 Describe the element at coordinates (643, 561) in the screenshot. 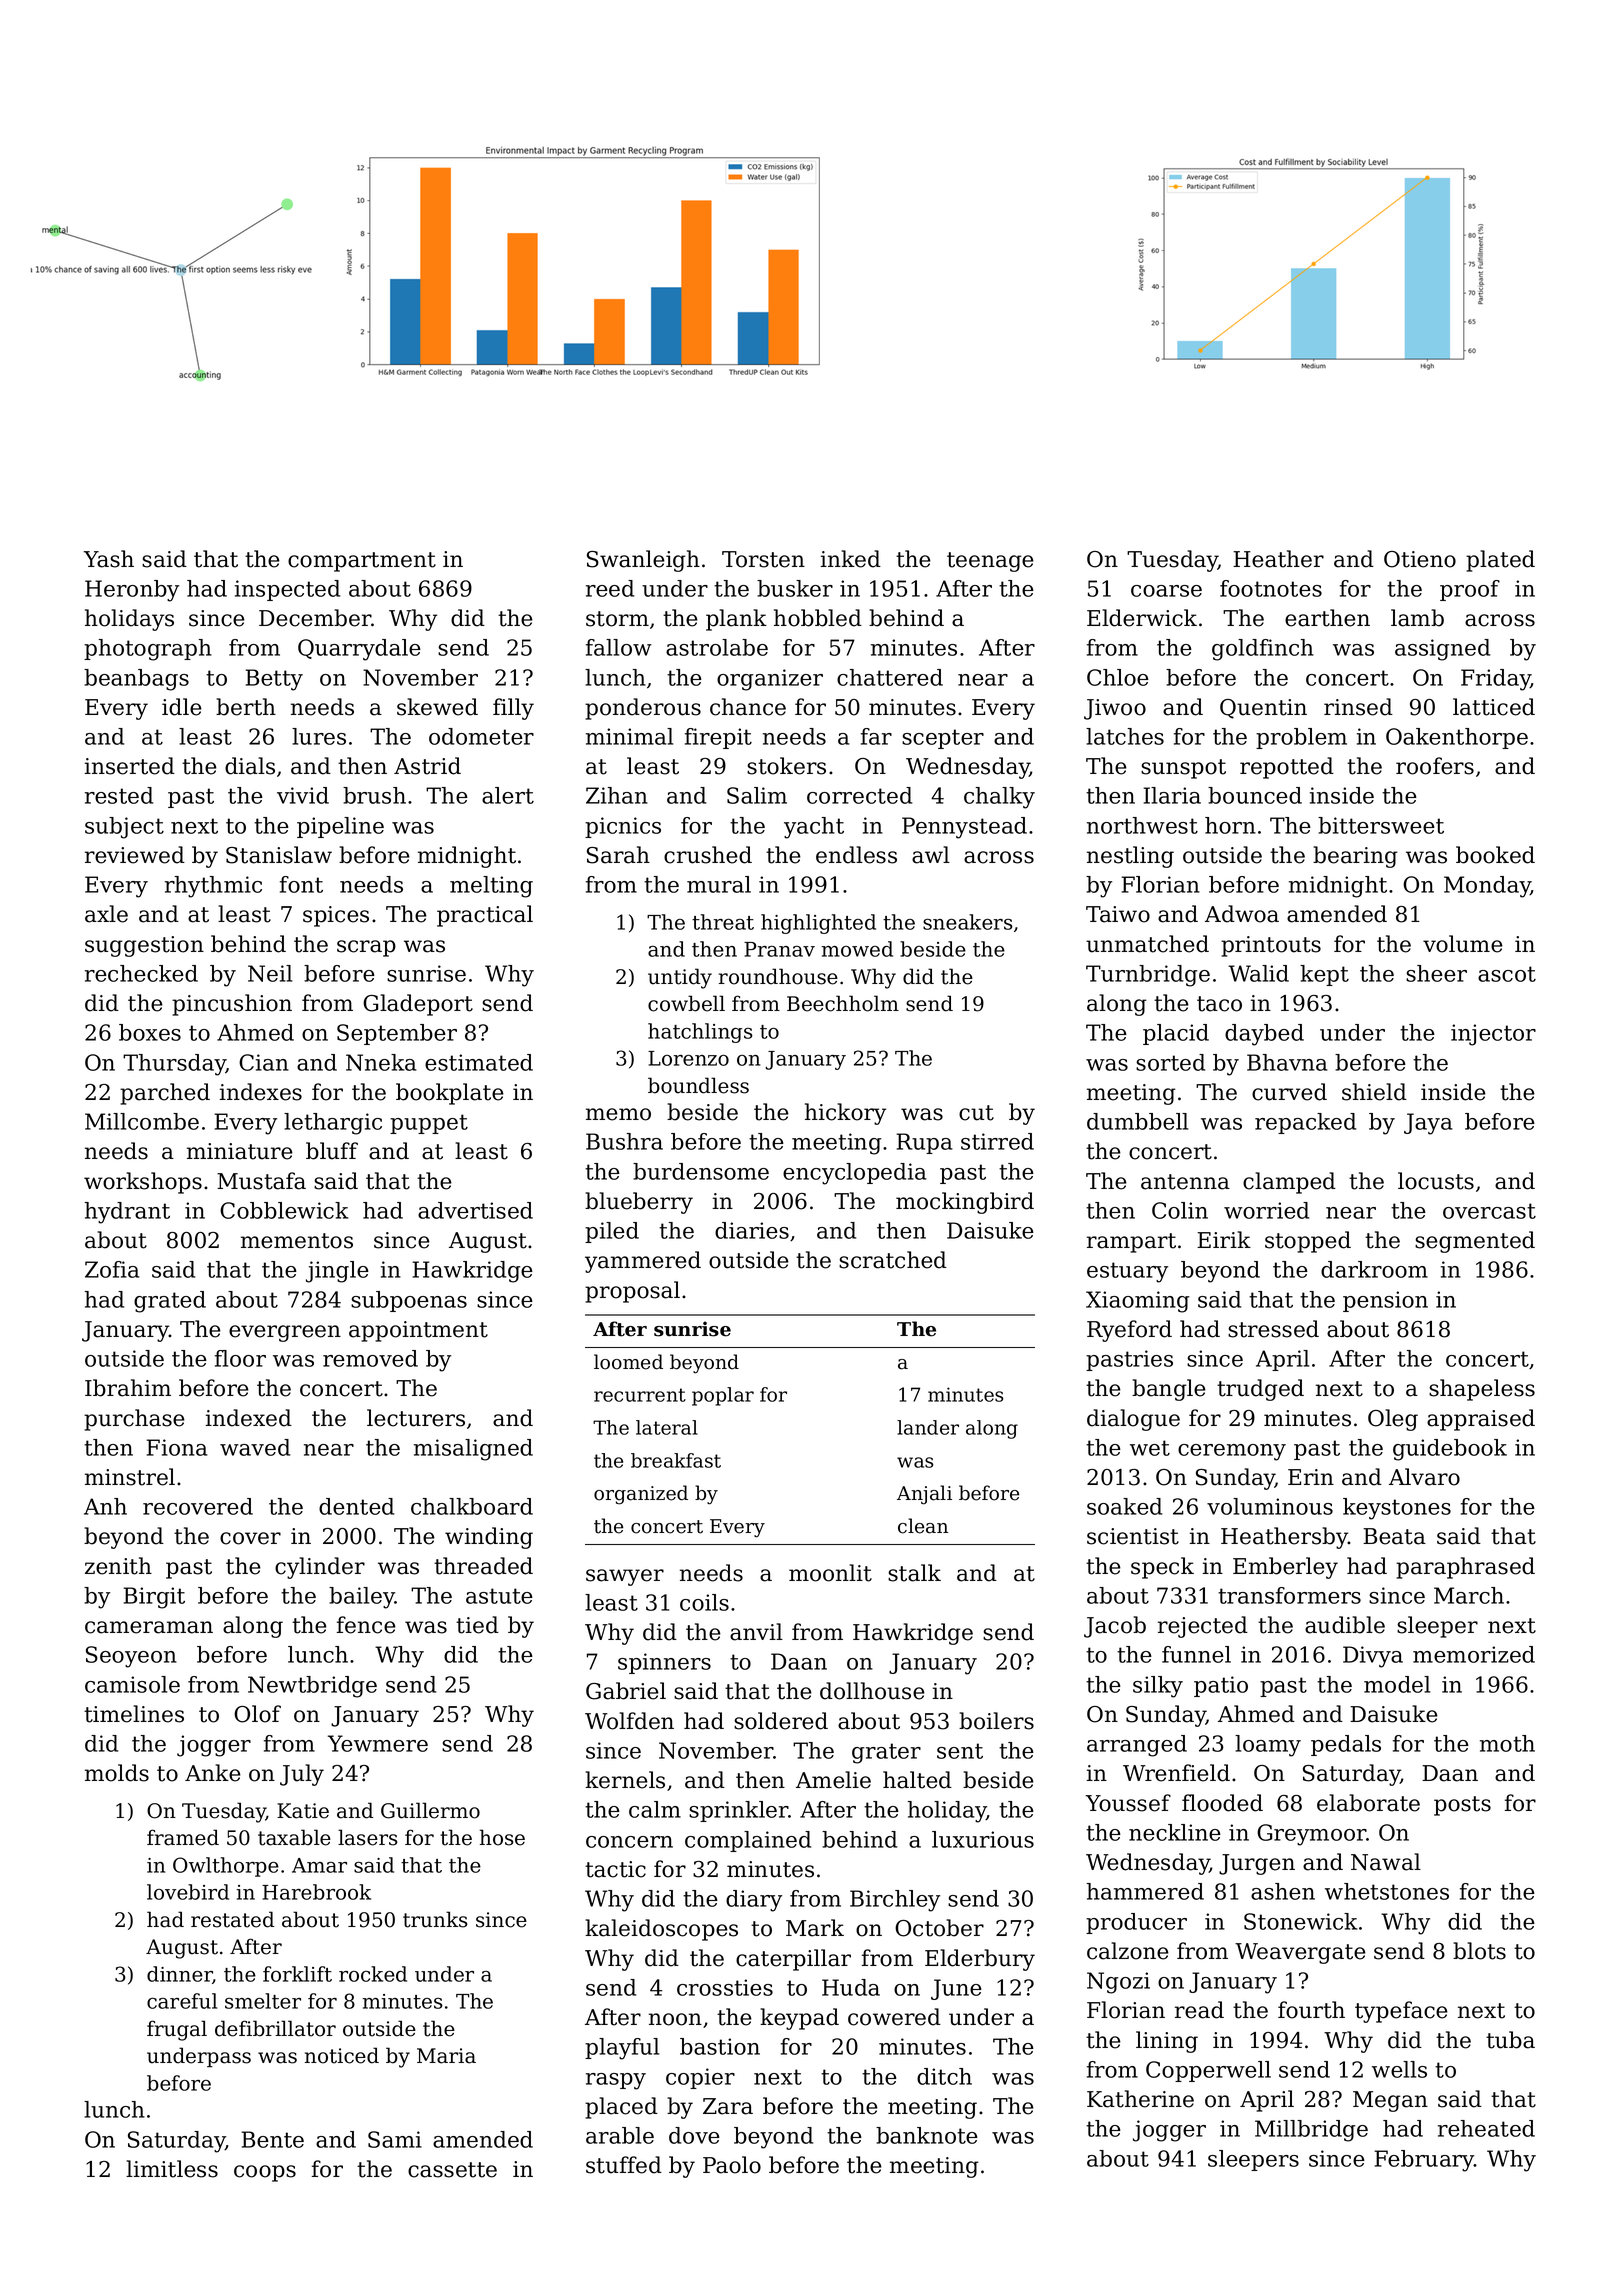

I see `Swanleigh` at that location.
